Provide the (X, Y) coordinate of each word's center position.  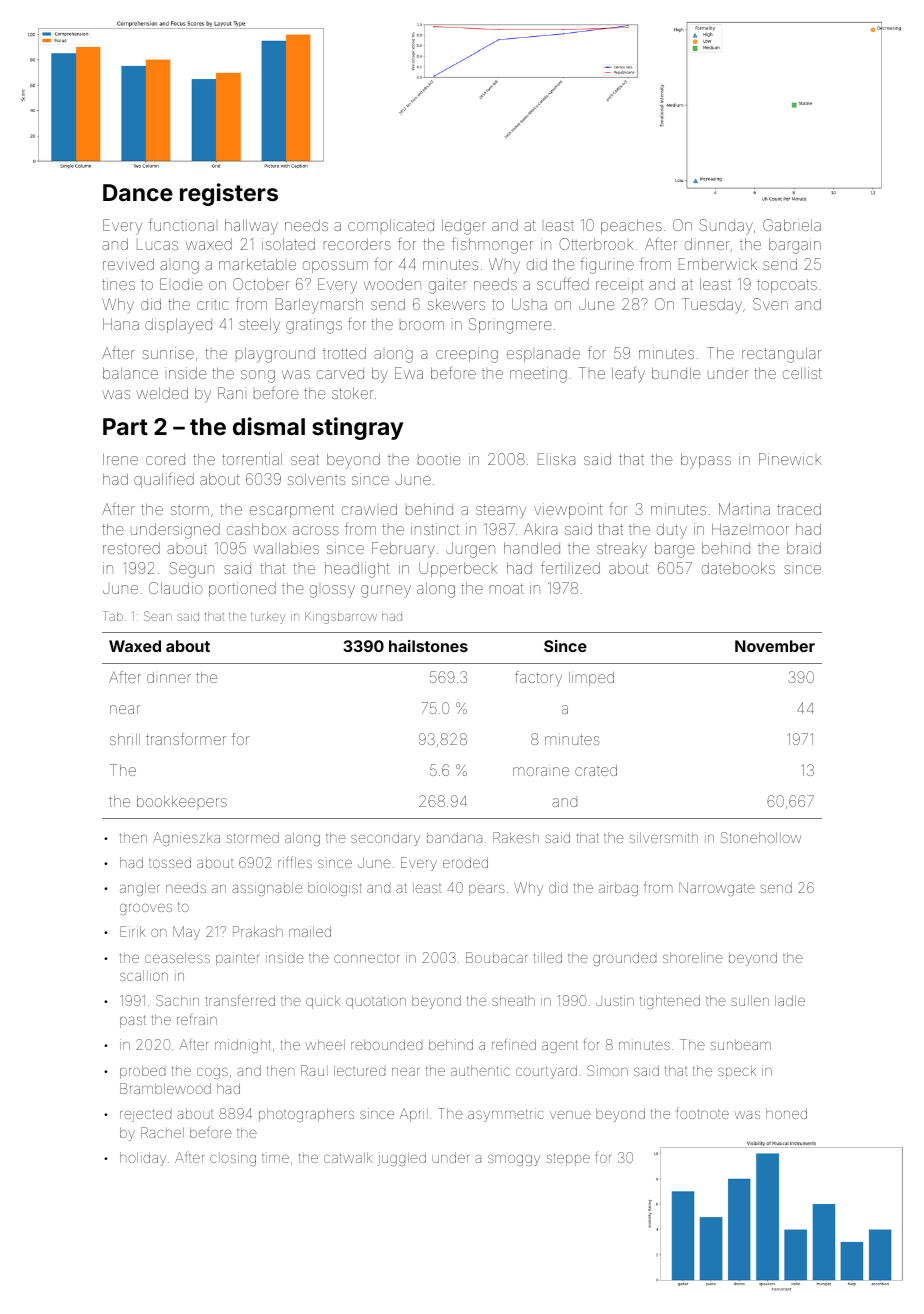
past (133, 1021)
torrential (252, 459)
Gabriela (792, 225)
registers (229, 194)
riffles (295, 862)
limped (591, 679)
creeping (467, 355)
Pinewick (790, 459)
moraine (541, 771)
